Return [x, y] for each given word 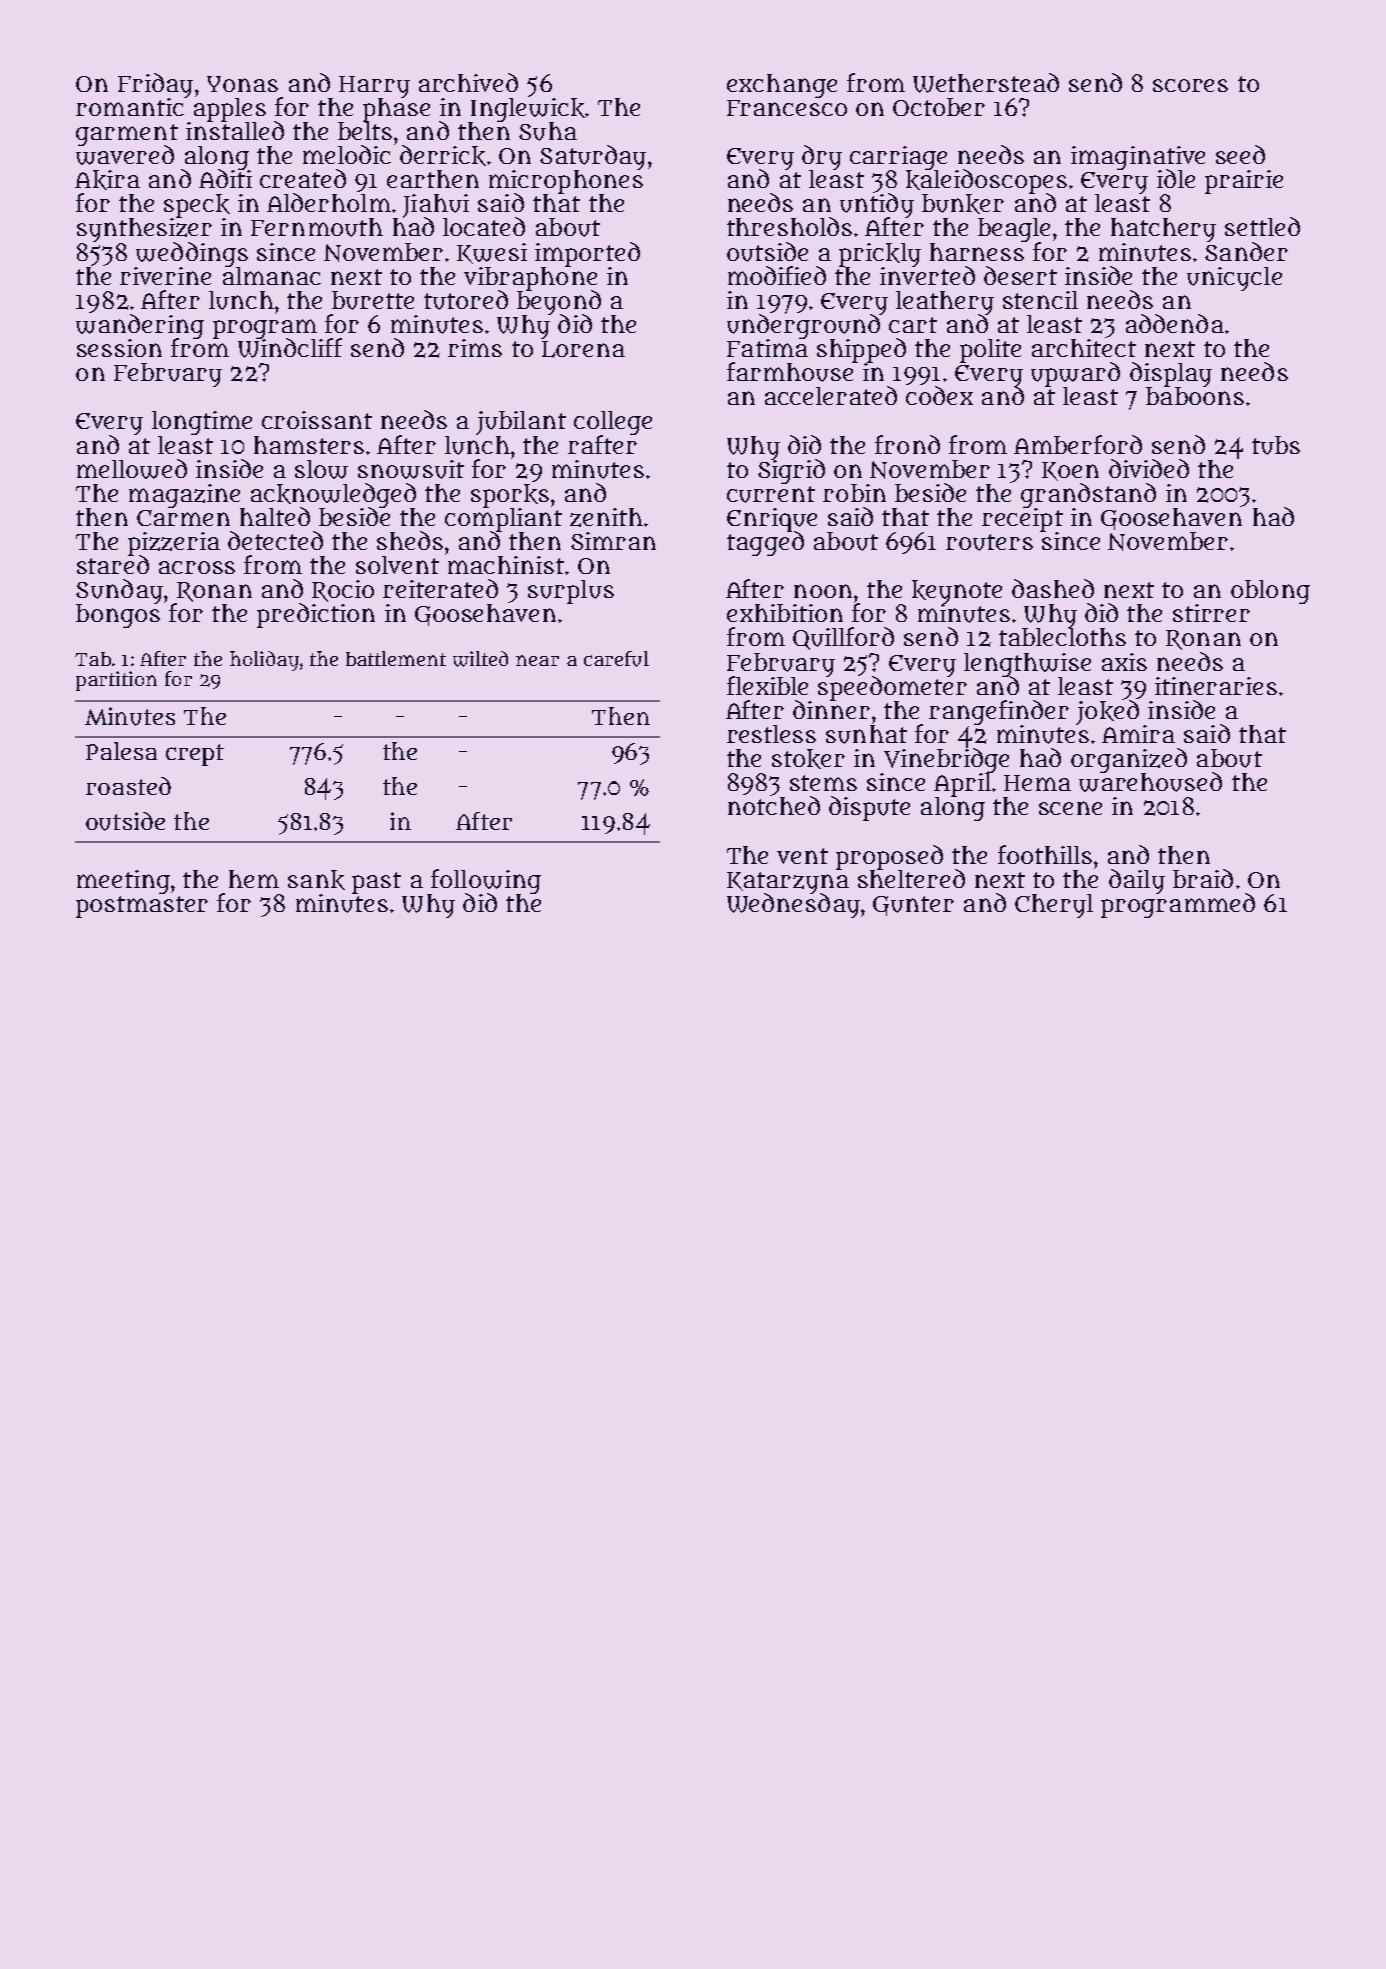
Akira [107, 180]
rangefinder [999, 712]
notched [774, 805]
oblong [1270, 592]
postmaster [142, 907]
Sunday [119, 591]
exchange [782, 86]
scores [1190, 85]
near [537, 660]
